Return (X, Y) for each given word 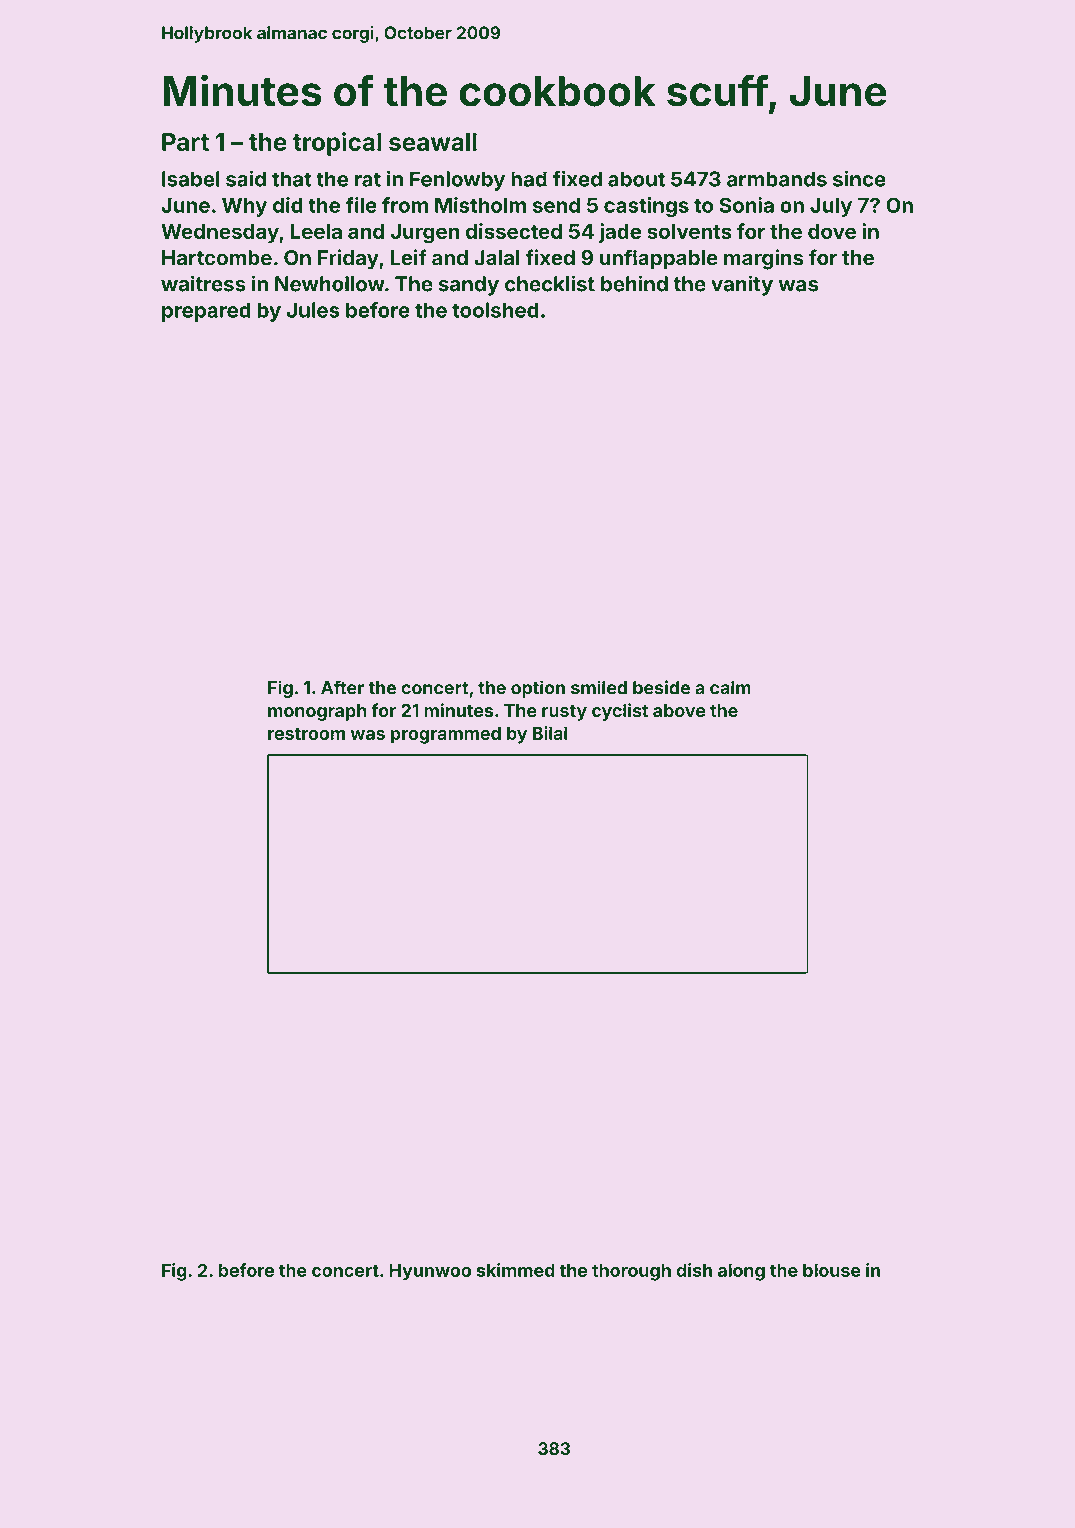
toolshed (495, 310)
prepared (206, 312)
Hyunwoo (430, 1272)
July (831, 207)
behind (634, 283)
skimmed (516, 1270)
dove (832, 231)
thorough (631, 1272)
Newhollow (330, 284)
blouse (832, 1270)
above (679, 710)
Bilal (550, 733)
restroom (306, 733)
